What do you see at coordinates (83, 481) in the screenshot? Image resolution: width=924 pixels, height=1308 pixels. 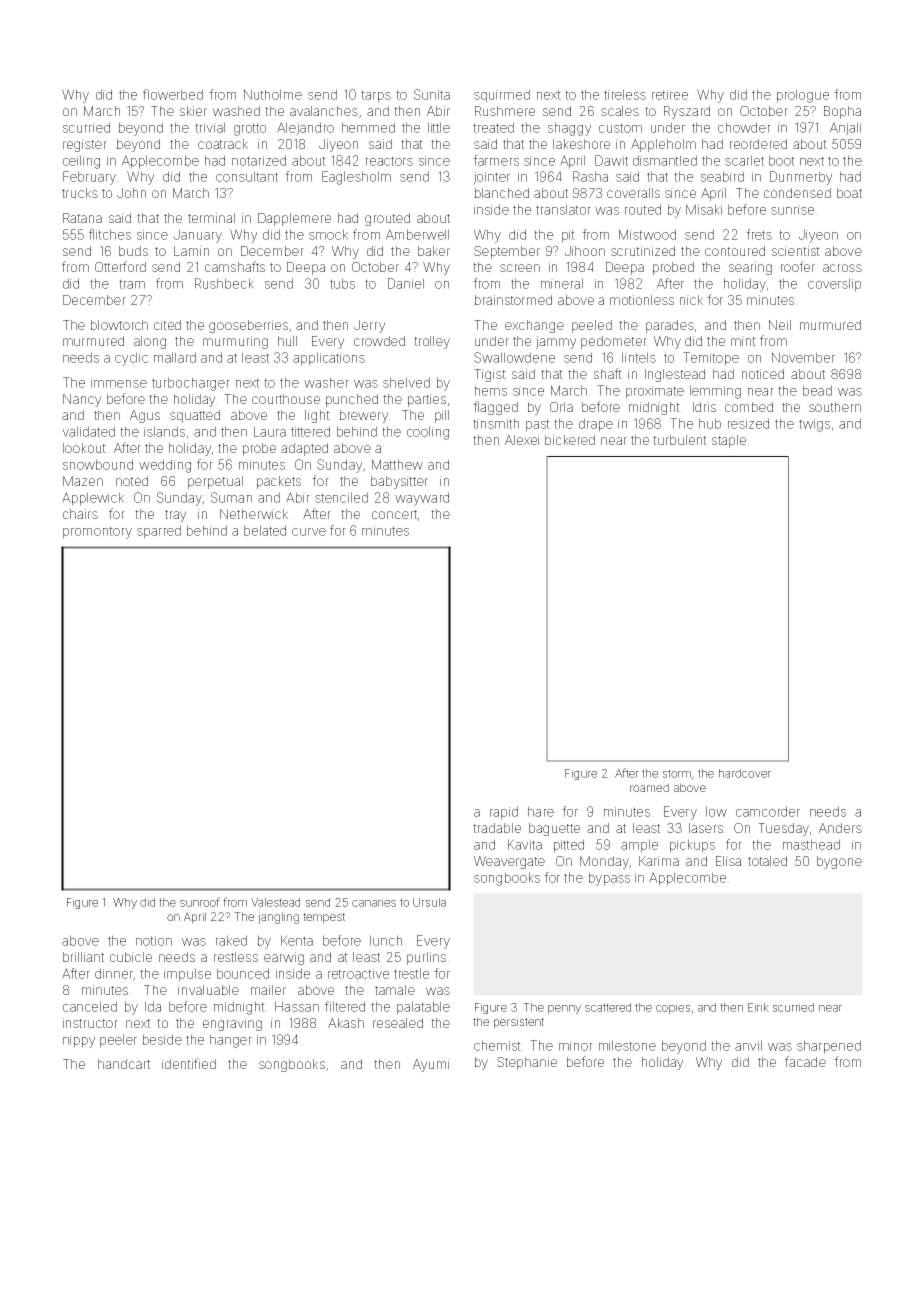 I see `Mazen` at bounding box center [83, 481].
